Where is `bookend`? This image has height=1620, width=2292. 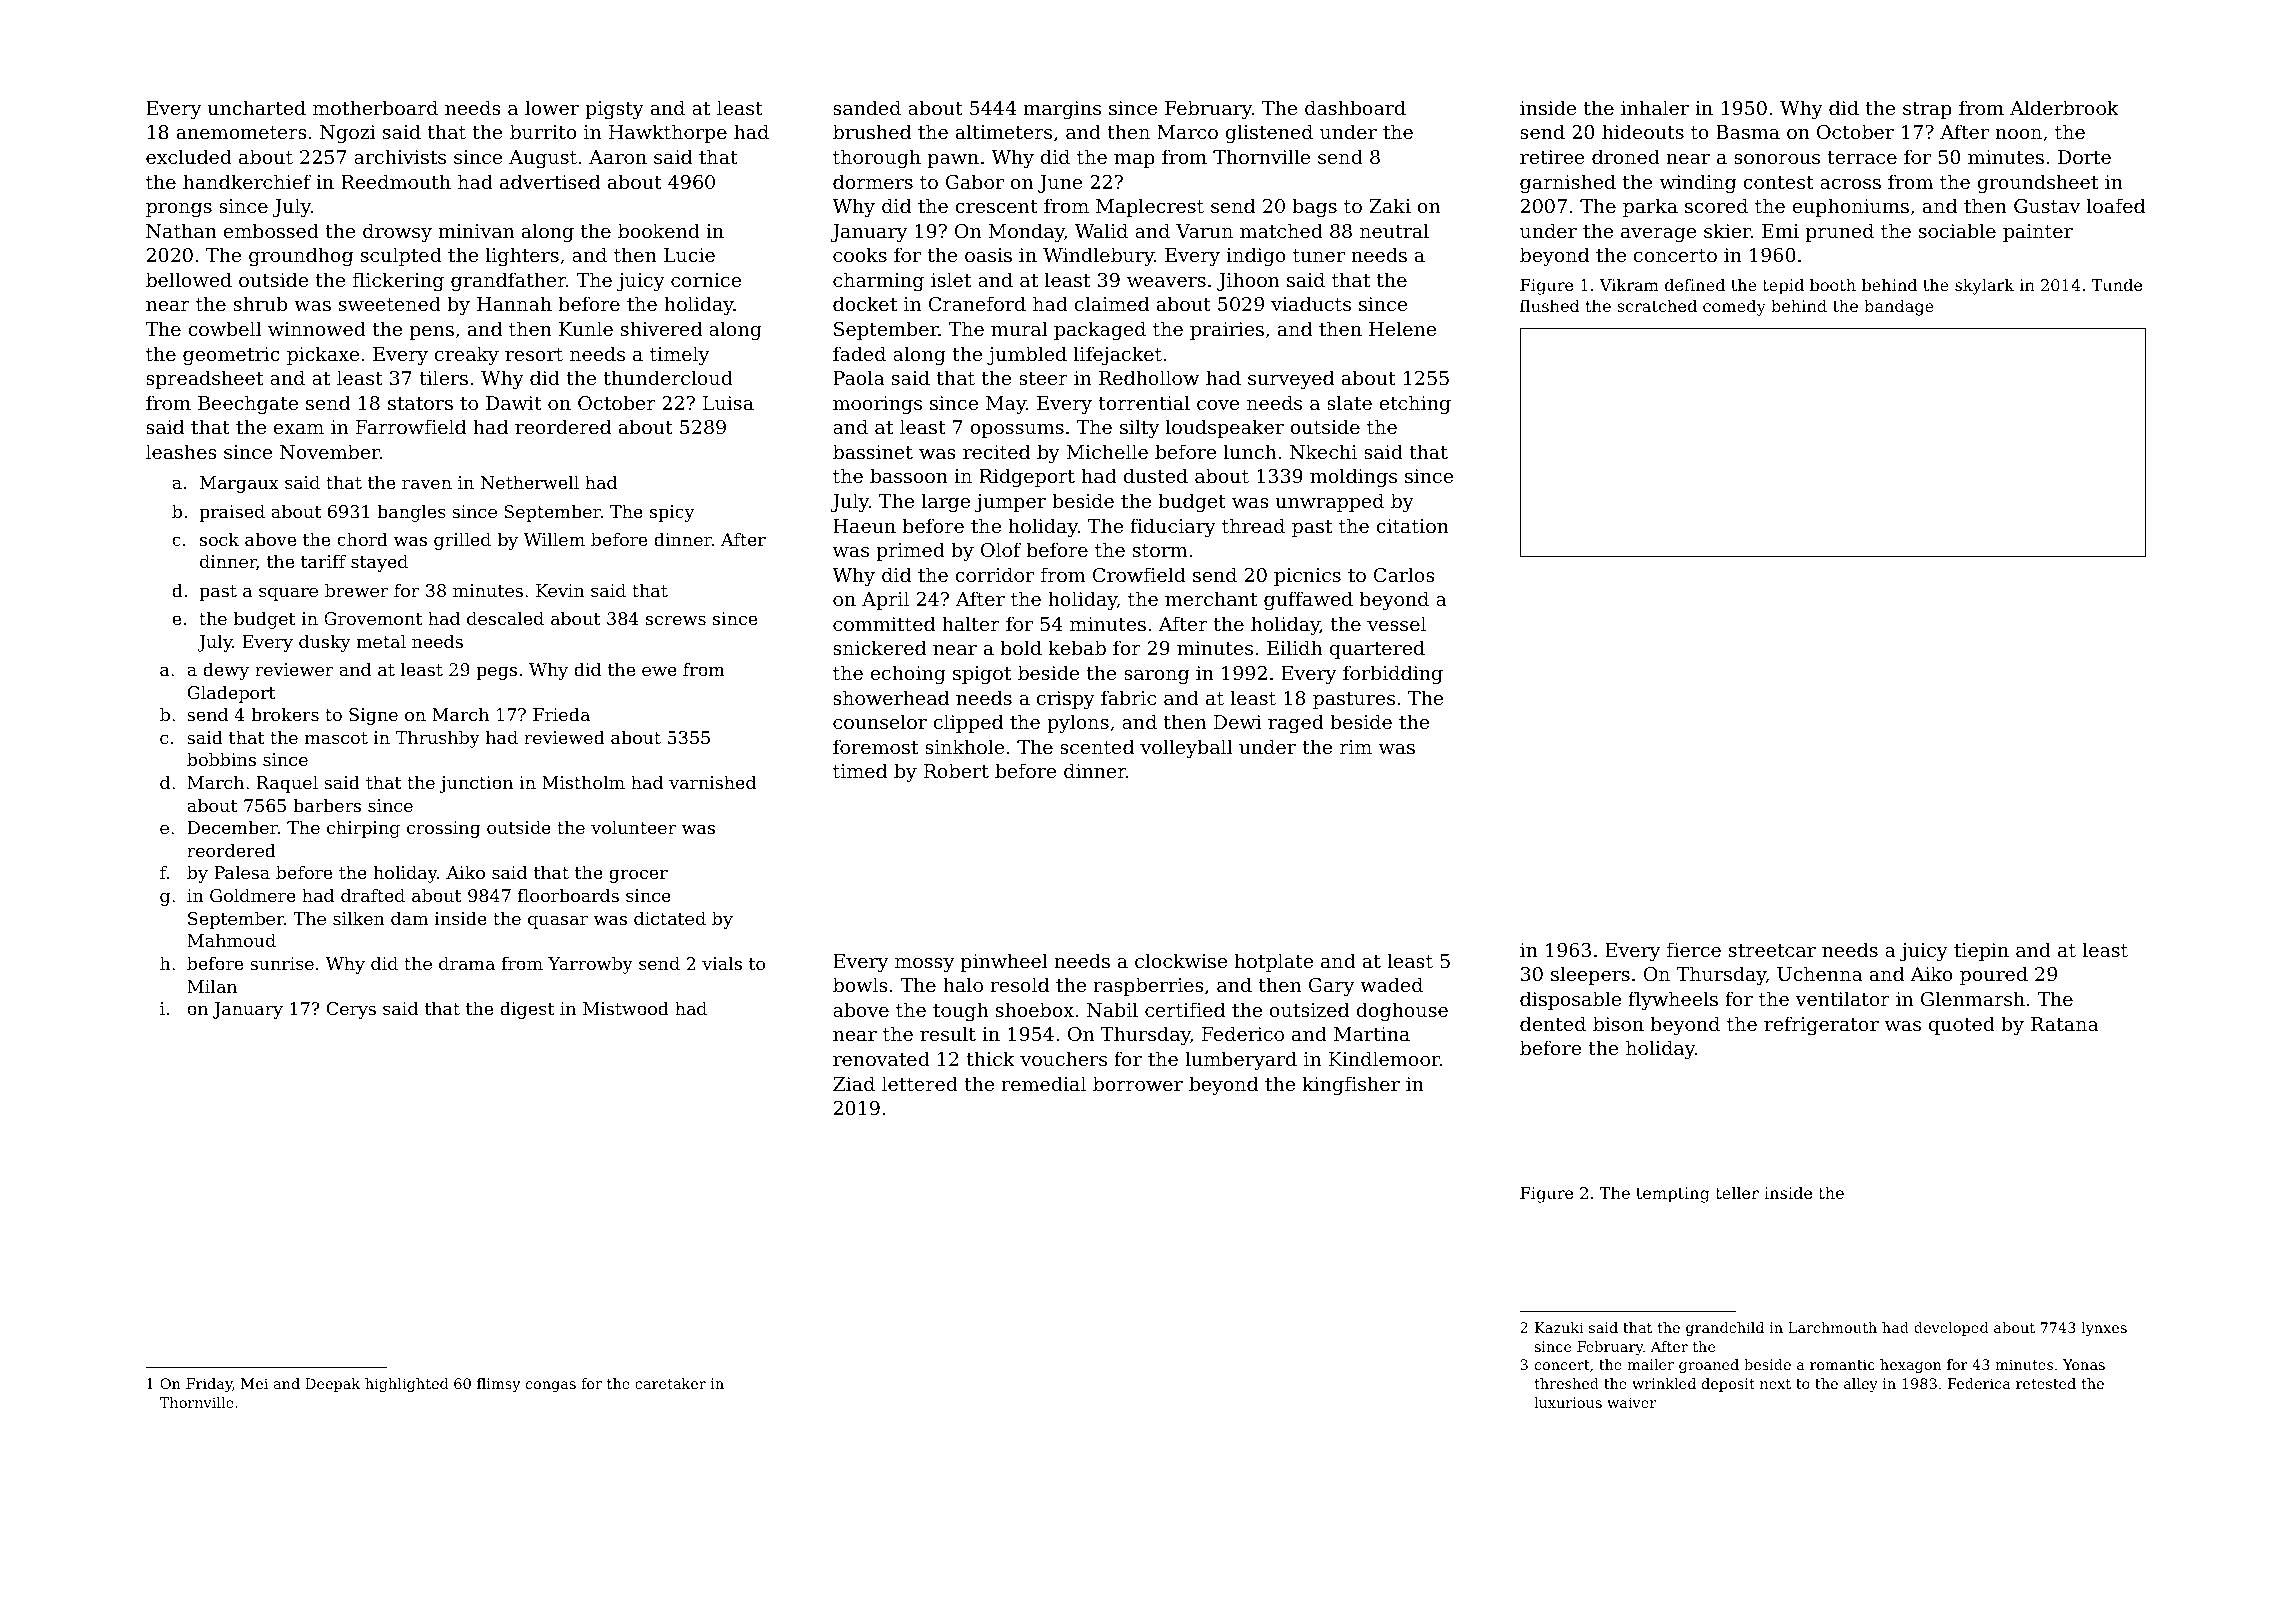
bookend is located at coordinates (659, 230).
